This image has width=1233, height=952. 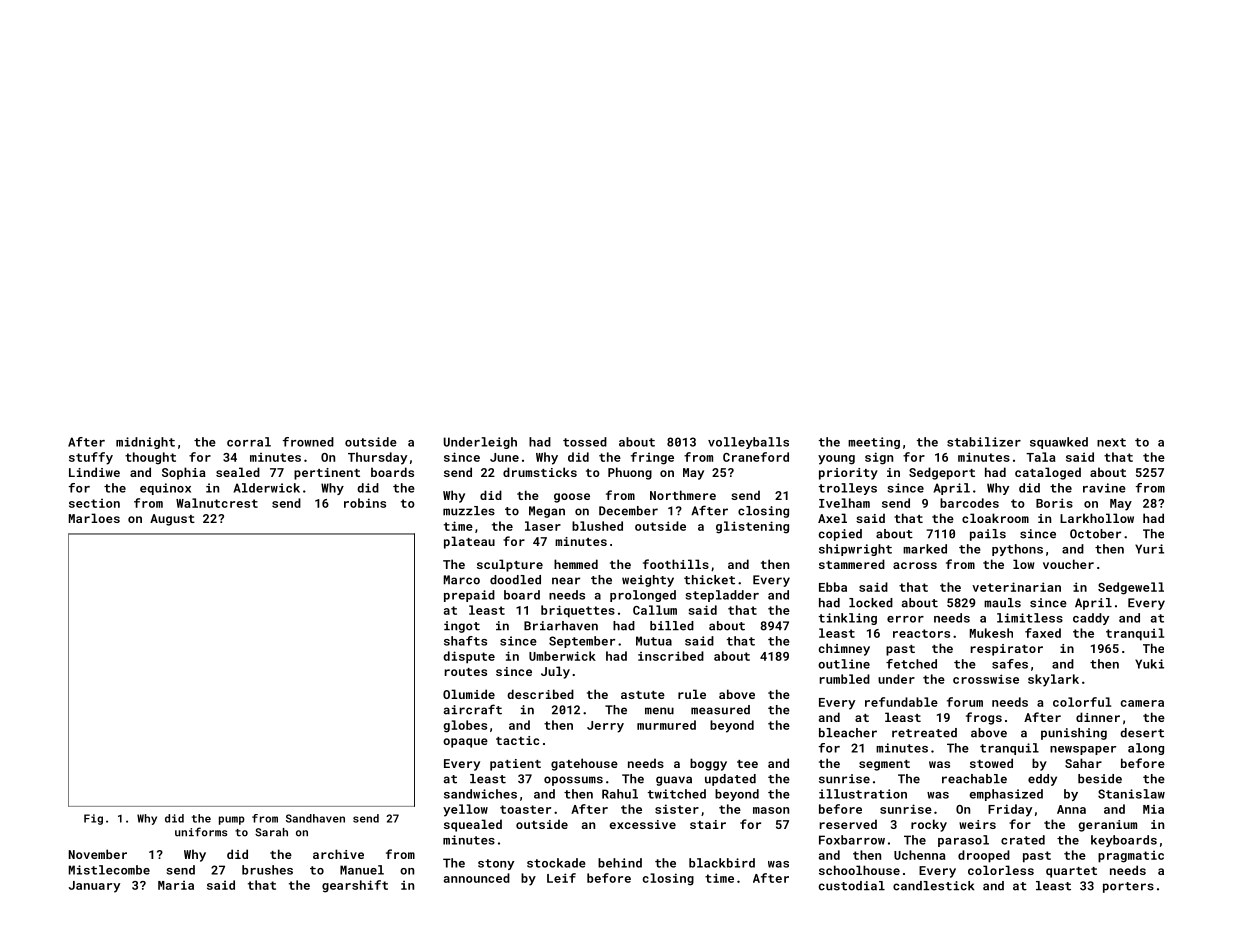 I want to click on shafts, so click(x=465, y=641).
